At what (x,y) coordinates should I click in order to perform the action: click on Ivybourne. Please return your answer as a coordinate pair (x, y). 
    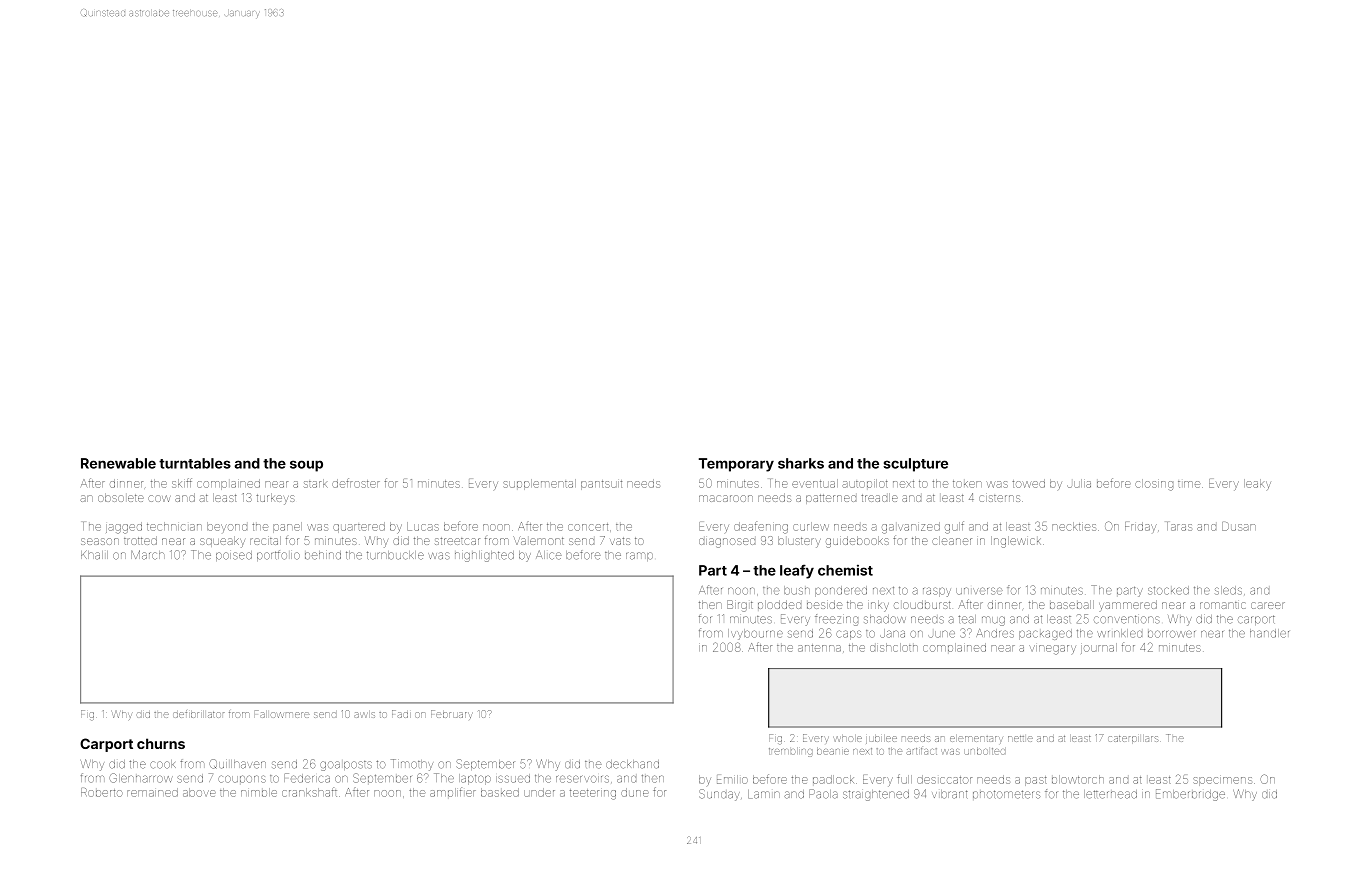
    Looking at the image, I should click on (755, 634).
